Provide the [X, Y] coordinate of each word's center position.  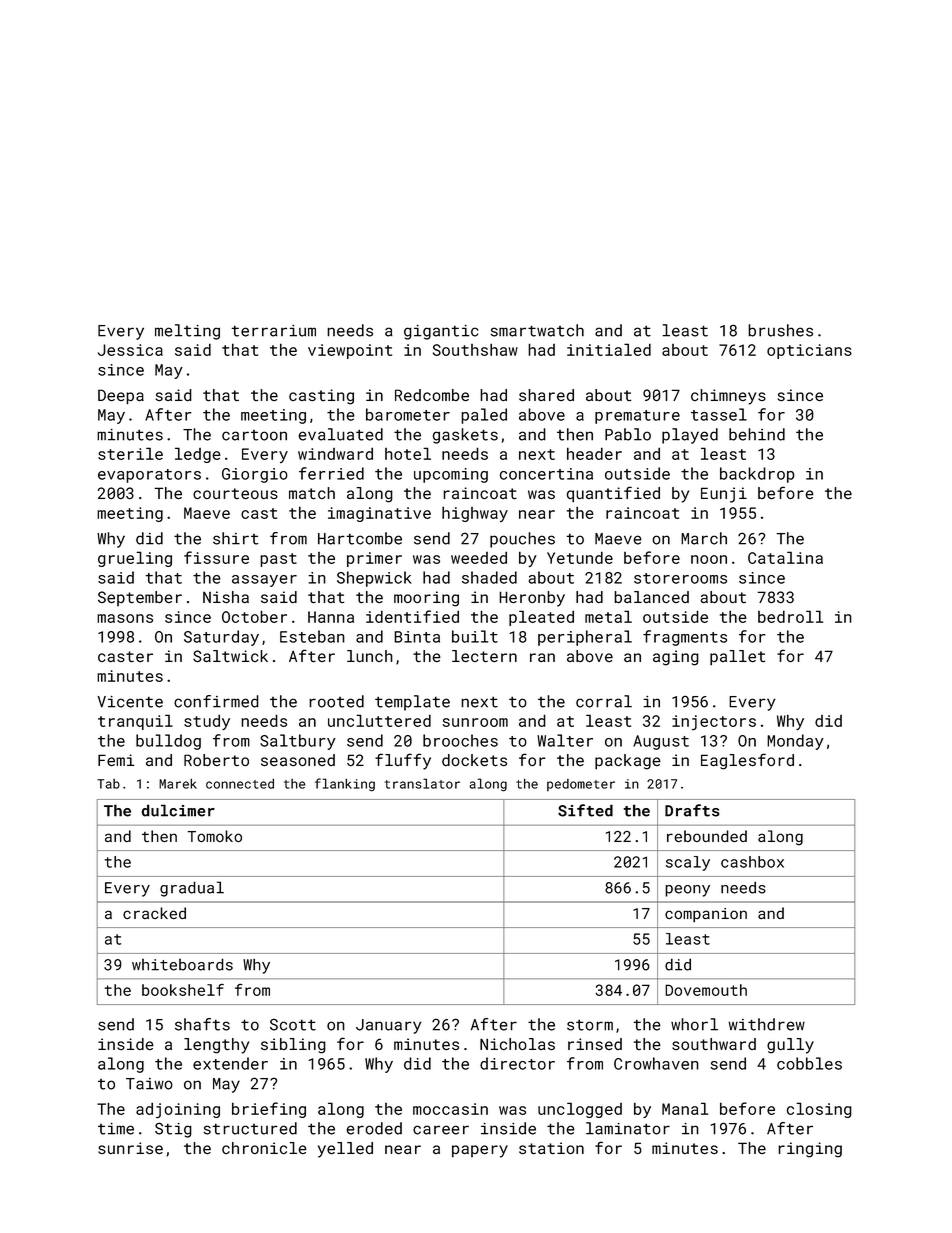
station [551, 1148]
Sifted [585, 810]
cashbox [752, 862]
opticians [809, 351]
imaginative [379, 514]
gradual [192, 889]
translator [422, 783]
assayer [264, 581]
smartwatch [537, 330]
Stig [173, 1130]
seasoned [298, 760]
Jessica [130, 350]
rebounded [707, 836]
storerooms [680, 578]
